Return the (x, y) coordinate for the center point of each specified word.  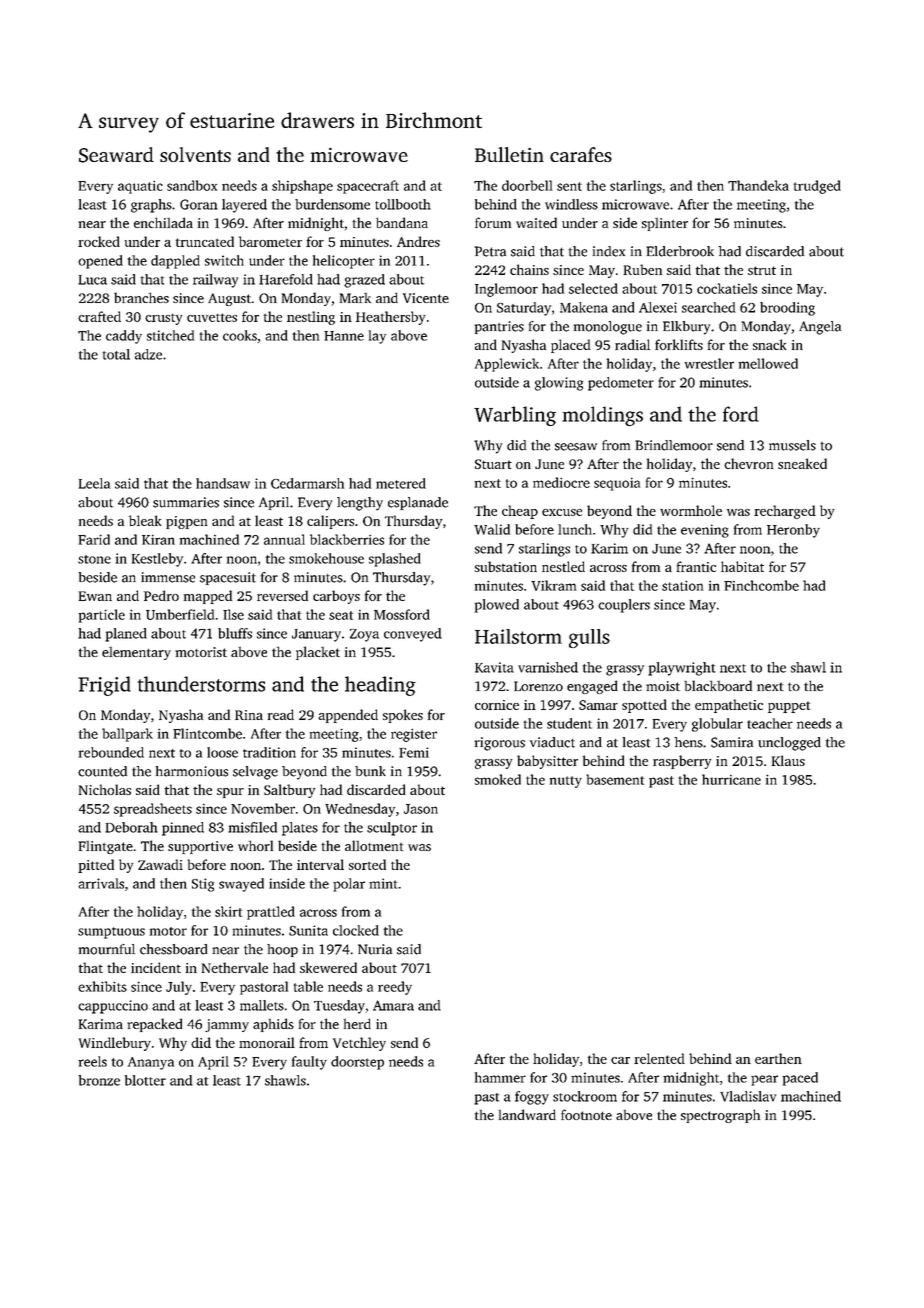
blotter (145, 1080)
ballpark (127, 735)
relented (659, 1058)
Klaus (788, 760)
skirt (228, 911)
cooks (240, 335)
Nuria (375, 949)
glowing (559, 384)
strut (762, 270)
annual (284, 539)
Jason (421, 809)
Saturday (524, 309)
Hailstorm (518, 636)
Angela (820, 328)
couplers (624, 606)
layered (244, 206)
